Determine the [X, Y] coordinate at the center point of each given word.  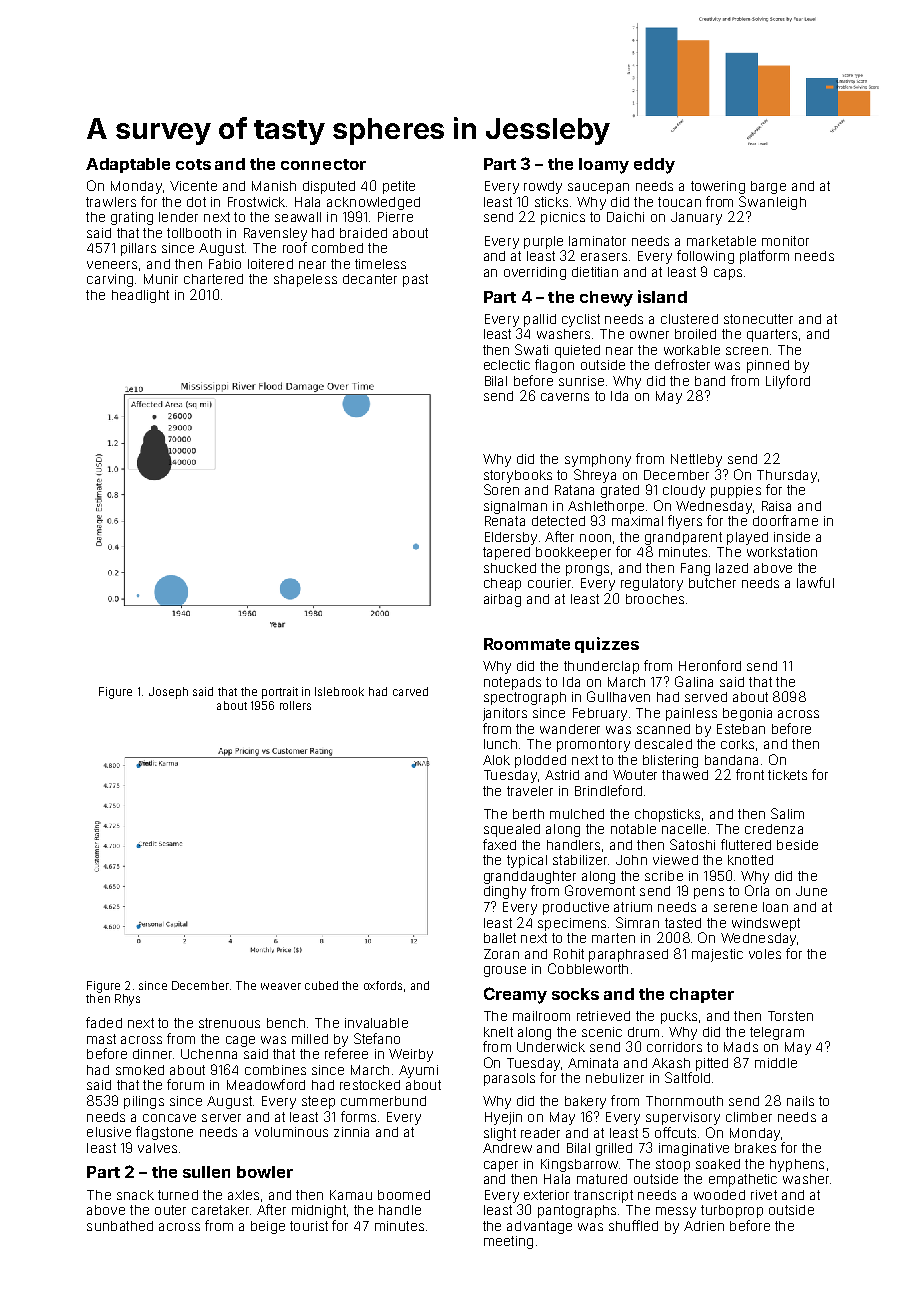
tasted [683, 923]
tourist [309, 1226]
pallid [540, 320]
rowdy [543, 187]
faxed [499, 844]
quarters [772, 335]
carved [410, 691]
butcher [712, 583]
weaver [281, 986]
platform [764, 257]
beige [268, 1227]
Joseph [168, 693]
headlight [140, 296]
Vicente [193, 186]
